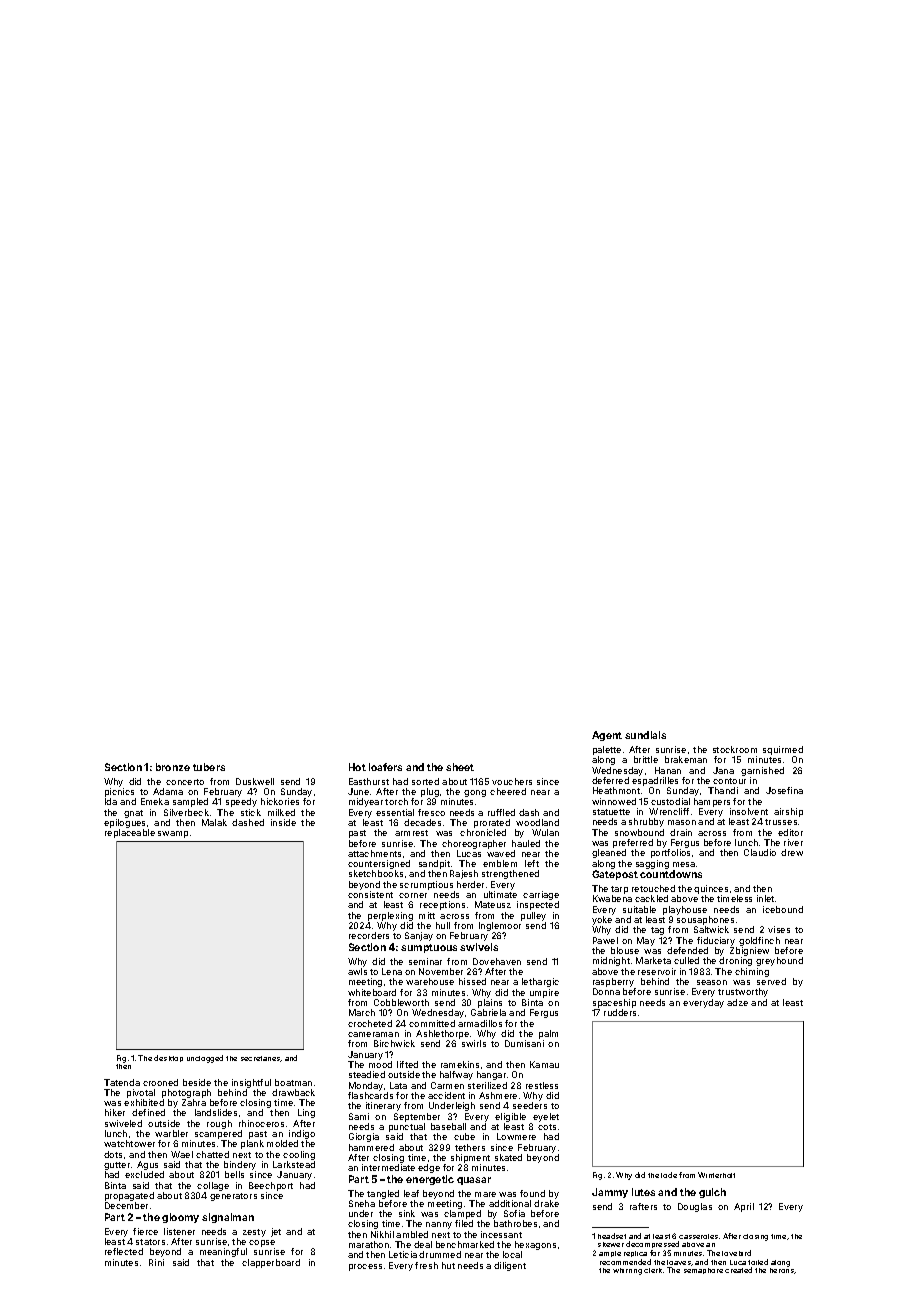 Image resolution: width=908 pixels, height=1316 pixels. I want to click on adze, so click(737, 1002).
